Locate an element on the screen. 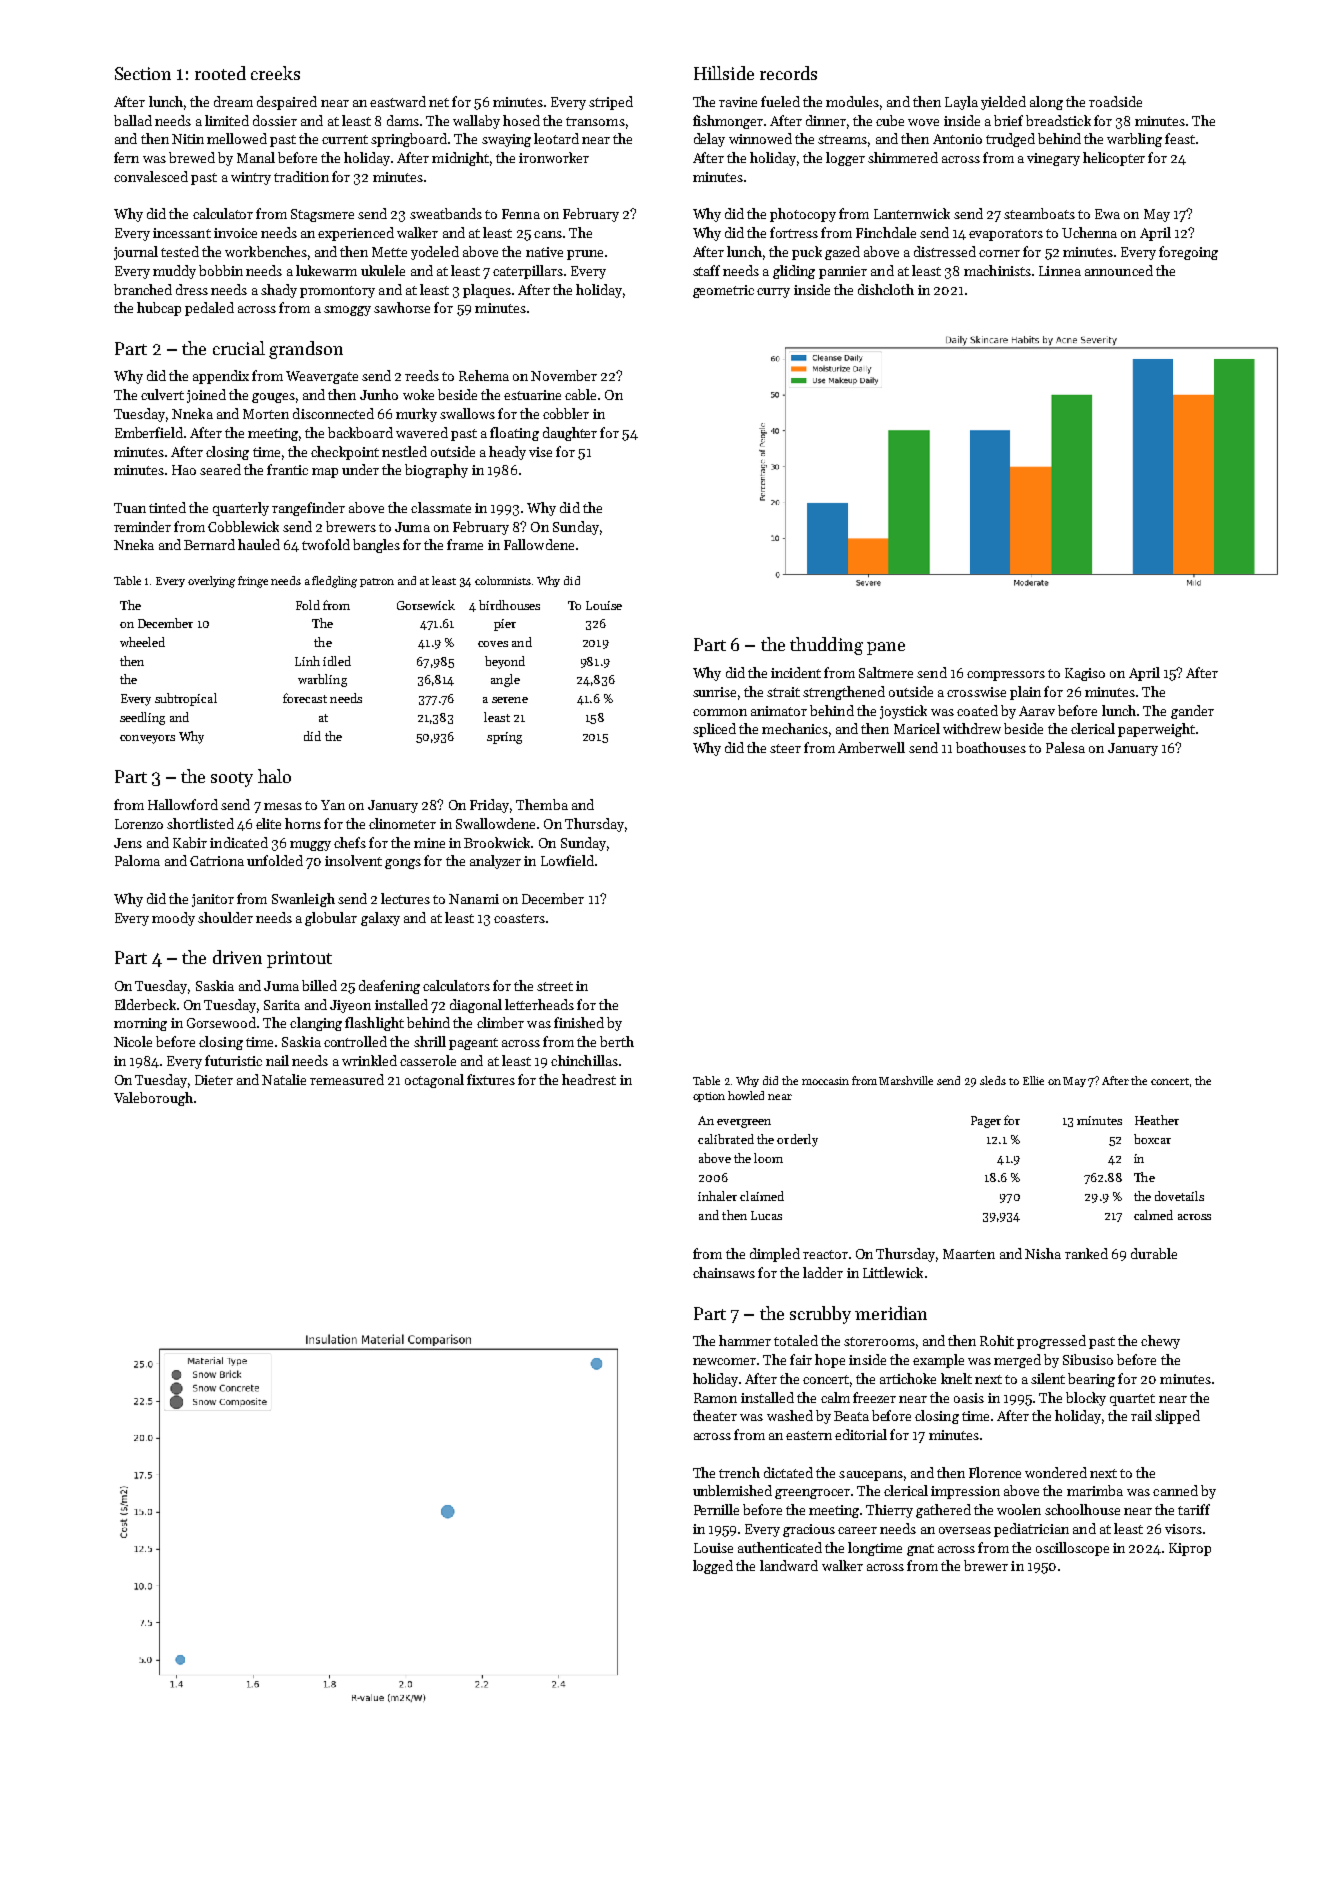 Image resolution: width=1333 pixels, height=1886 pixels. Kagiso is located at coordinates (1085, 674).
